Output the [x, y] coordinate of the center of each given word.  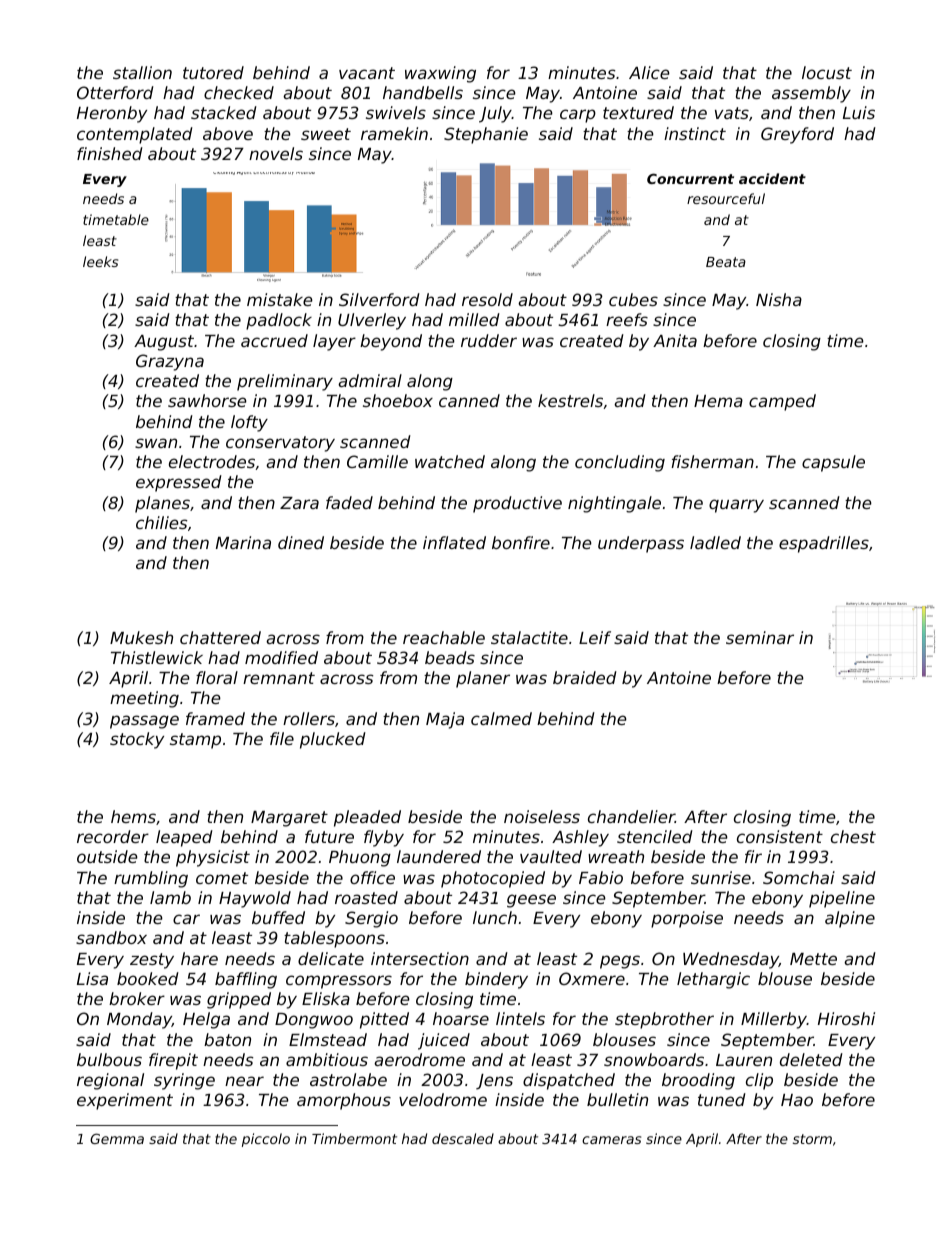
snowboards [654, 1059]
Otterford [115, 92]
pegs [620, 962]
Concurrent [690, 178]
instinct [695, 133]
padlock [279, 321]
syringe [184, 1081]
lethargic [713, 980]
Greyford [797, 135]
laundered [439, 856]
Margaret [289, 819]
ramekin [394, 133]
